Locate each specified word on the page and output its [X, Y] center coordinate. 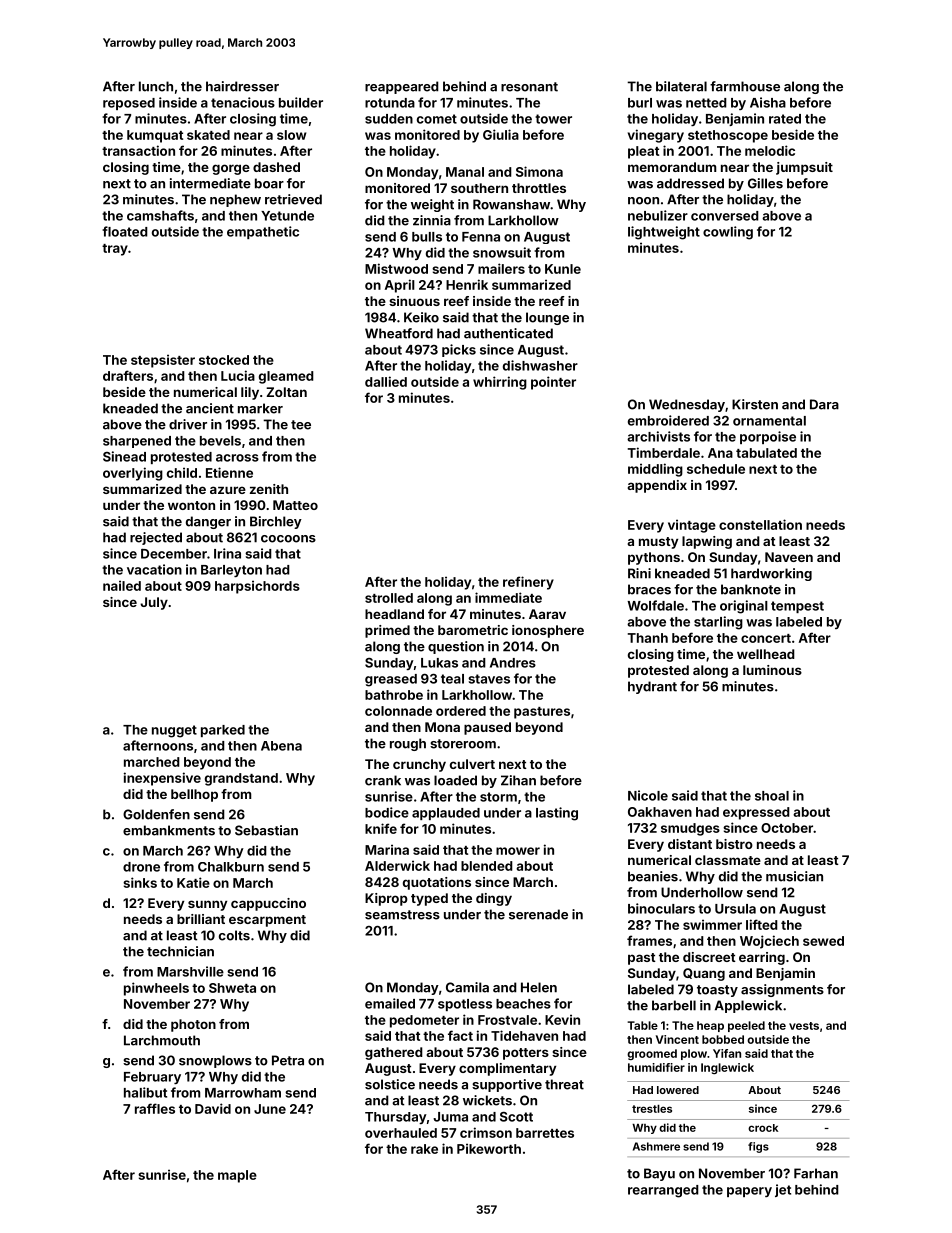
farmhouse [745, 86]
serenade [538, 914]
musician [794, 876]
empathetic [263, 232]
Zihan [518, 780]
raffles [155, 1108]
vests [804, 1026]
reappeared [402, 87]
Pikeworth [489, 1148]
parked [223, 731]
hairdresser [242, 86]
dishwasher [540, 365]
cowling [728, 233]
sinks [140, 882]
